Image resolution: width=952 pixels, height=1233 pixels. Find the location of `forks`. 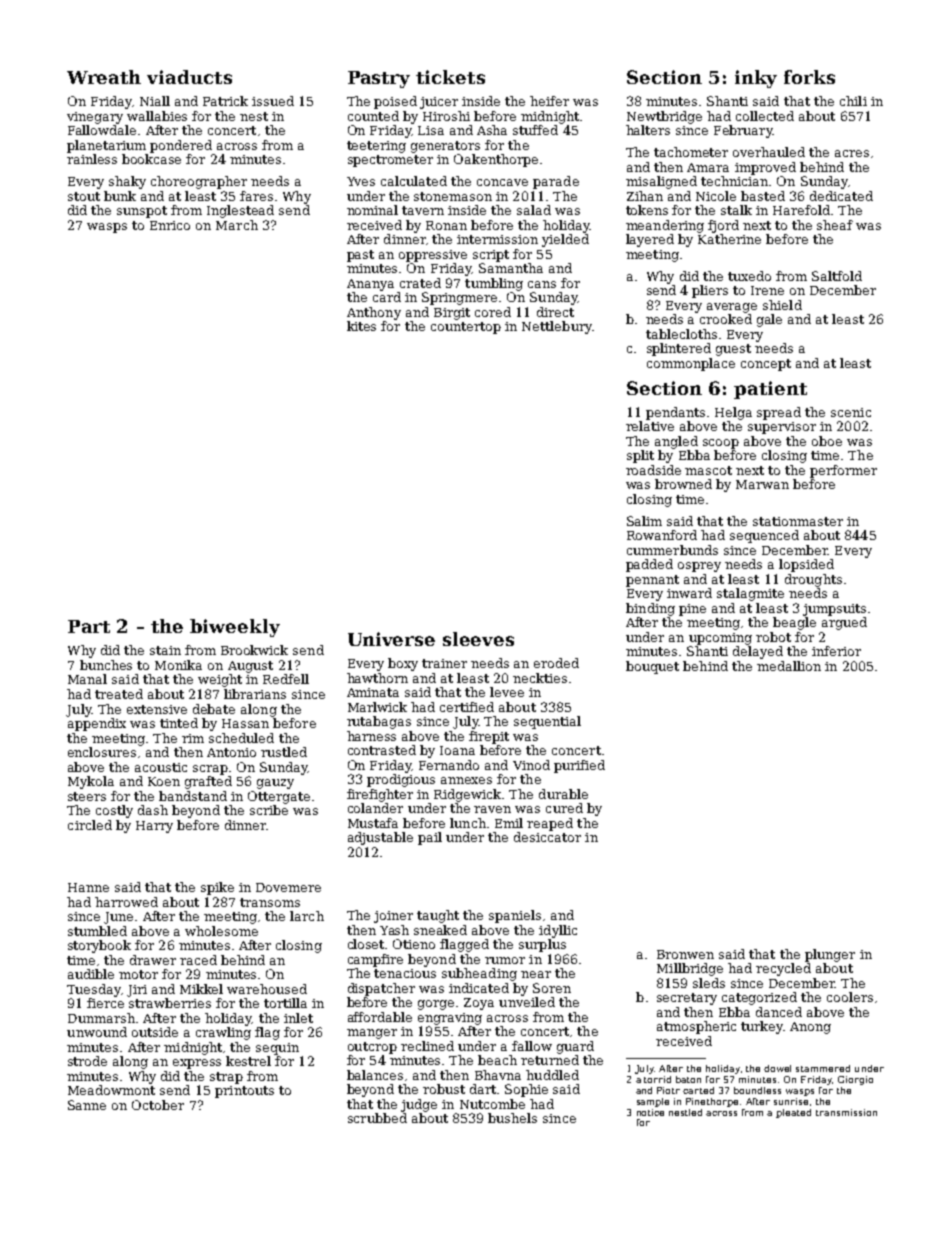

forks is located at coordinates (809, 77).
